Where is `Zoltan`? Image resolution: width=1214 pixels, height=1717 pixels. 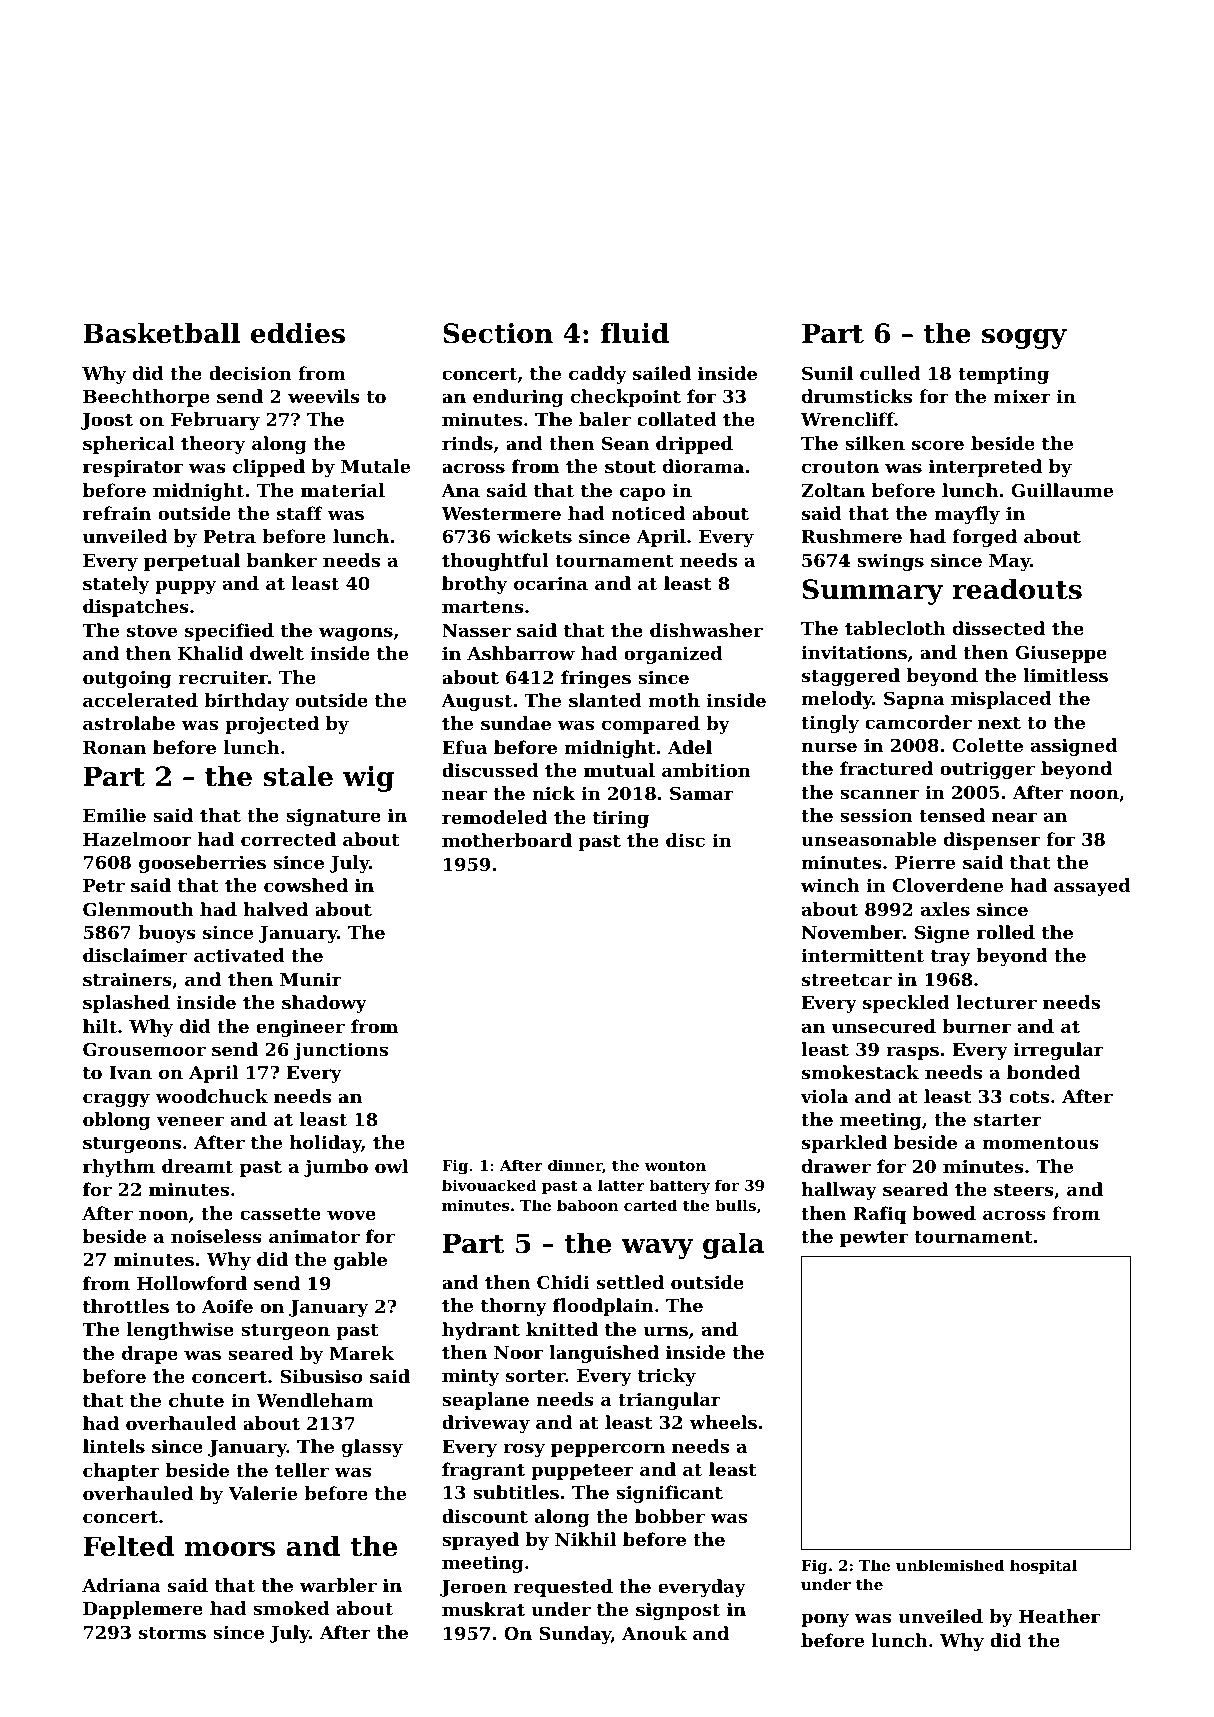 Zoltan is located at coordinates (833, 490).
